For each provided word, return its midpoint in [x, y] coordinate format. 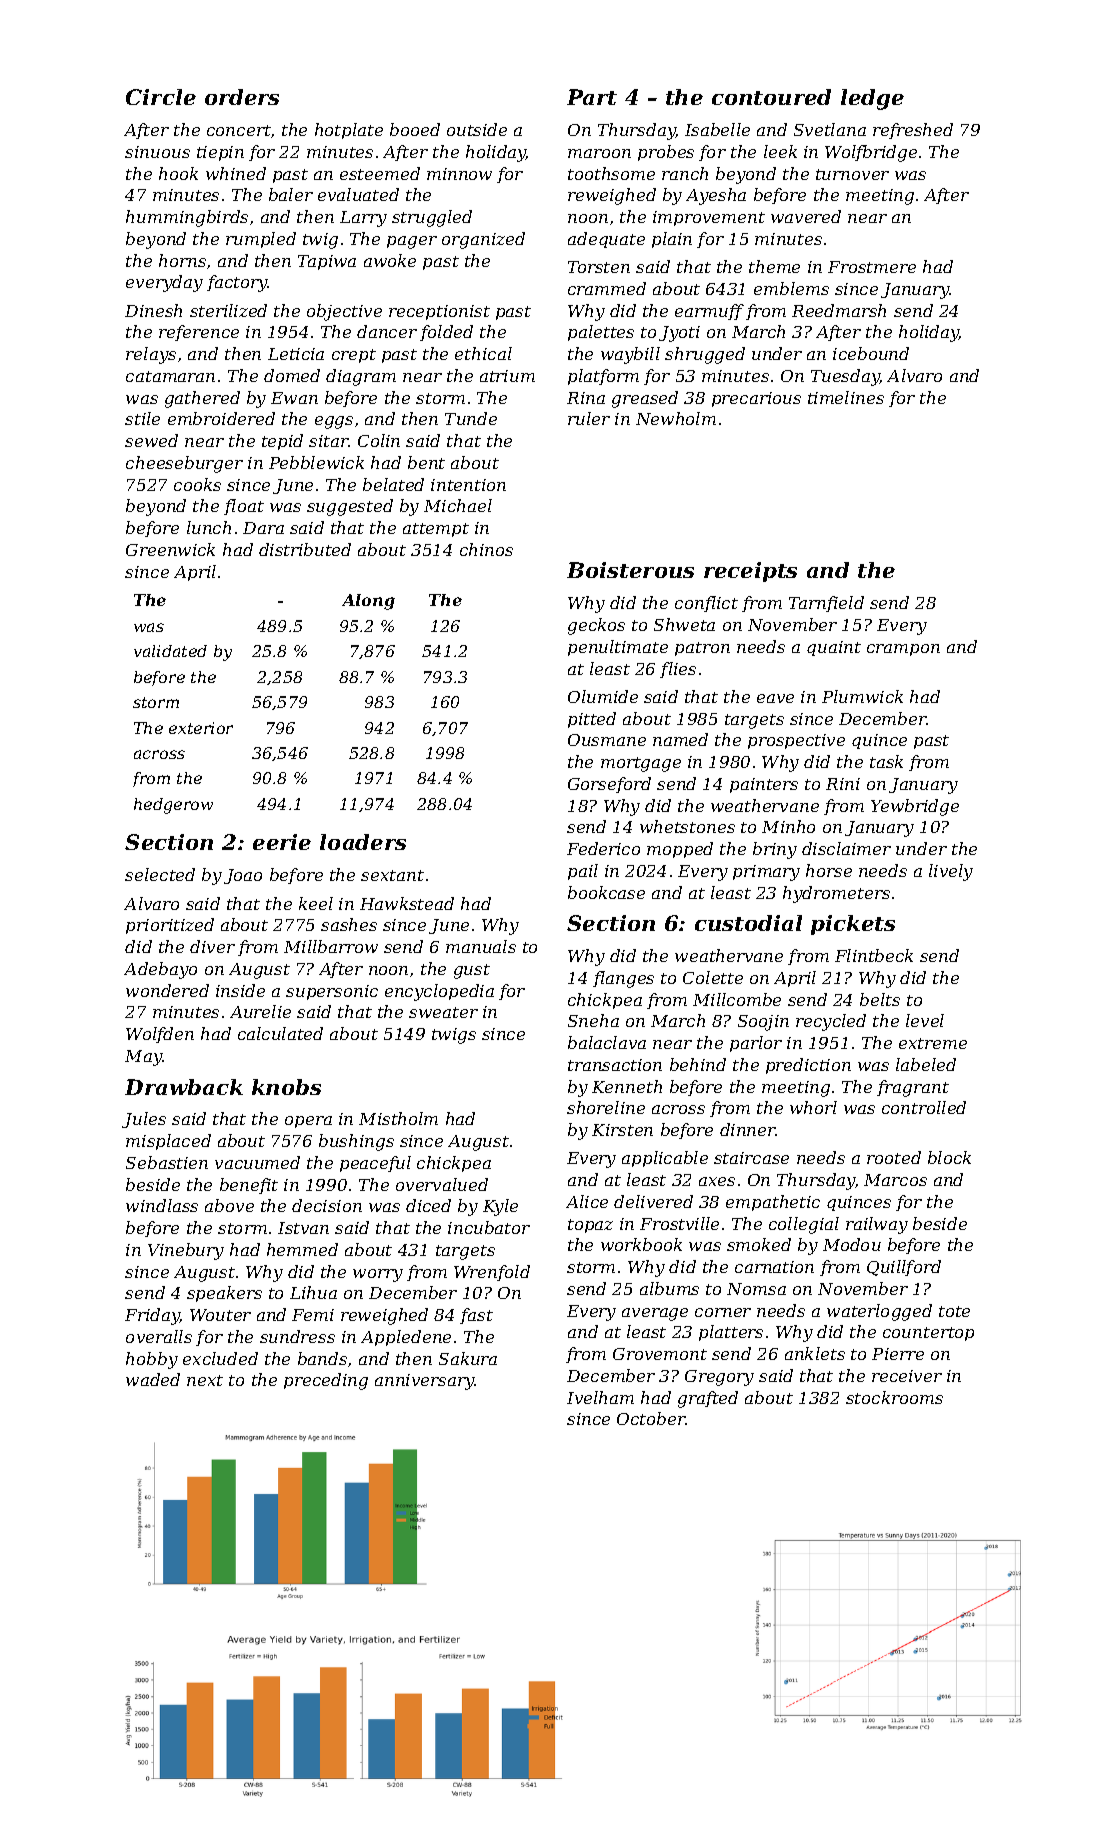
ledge [872, 99]
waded [153, 1379]
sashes [349, 924]
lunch [209, 527]
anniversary [424, 1382]
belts [880, 999]
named [680, 739]
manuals [481, 946]
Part [592, 97]
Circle [161, 97]
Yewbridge [915, 807]
